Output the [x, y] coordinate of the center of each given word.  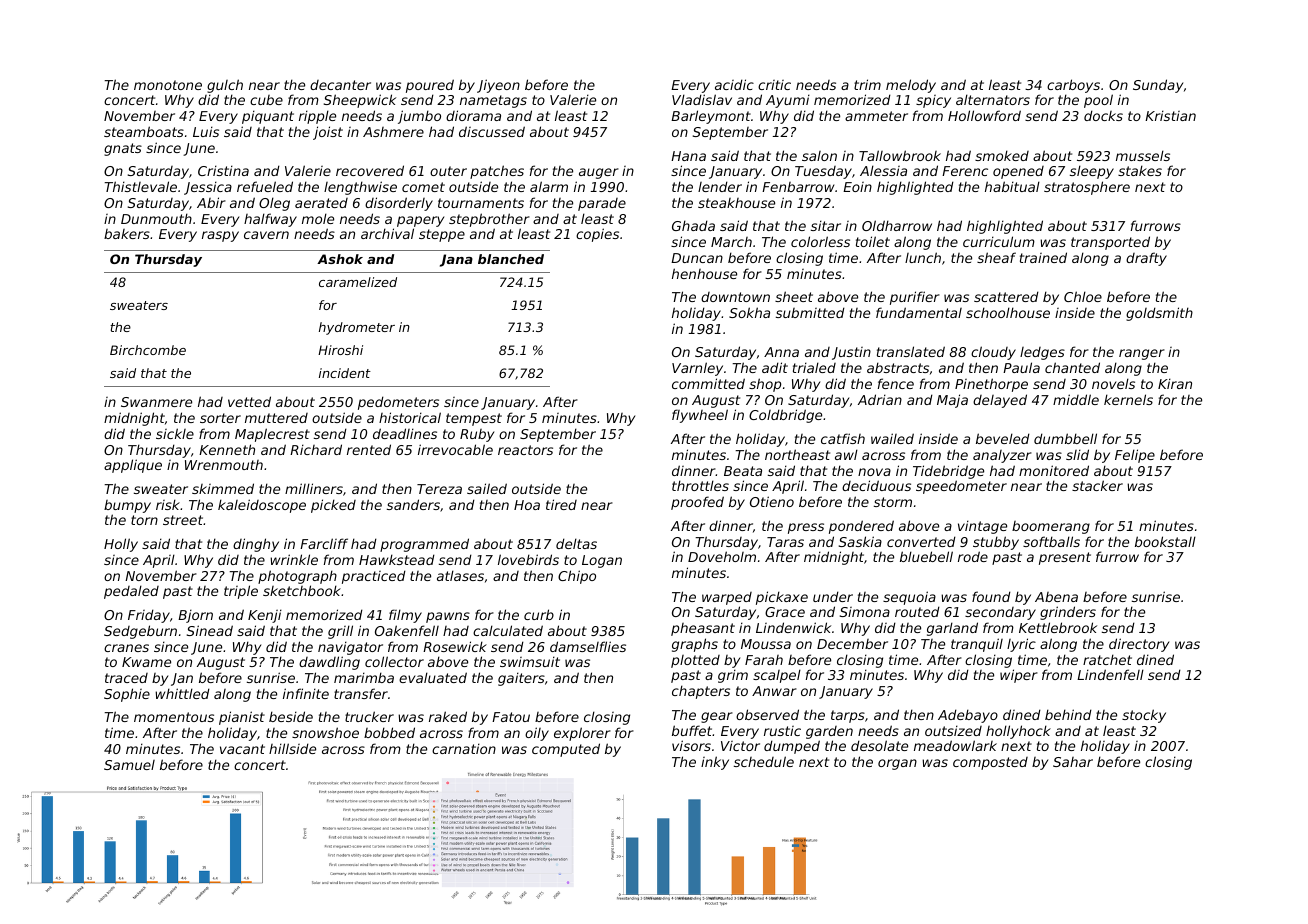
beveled [1003, 438]
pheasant [703, 629]
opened [1018, 172]
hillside [292, 748]
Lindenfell [1110, 674]
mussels [1143, 155]
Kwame [146, 662]
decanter [340, 85]
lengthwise [360, 188]
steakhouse [736, 203]
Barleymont [711, 117]
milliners [314, 488]
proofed [697, 503]
